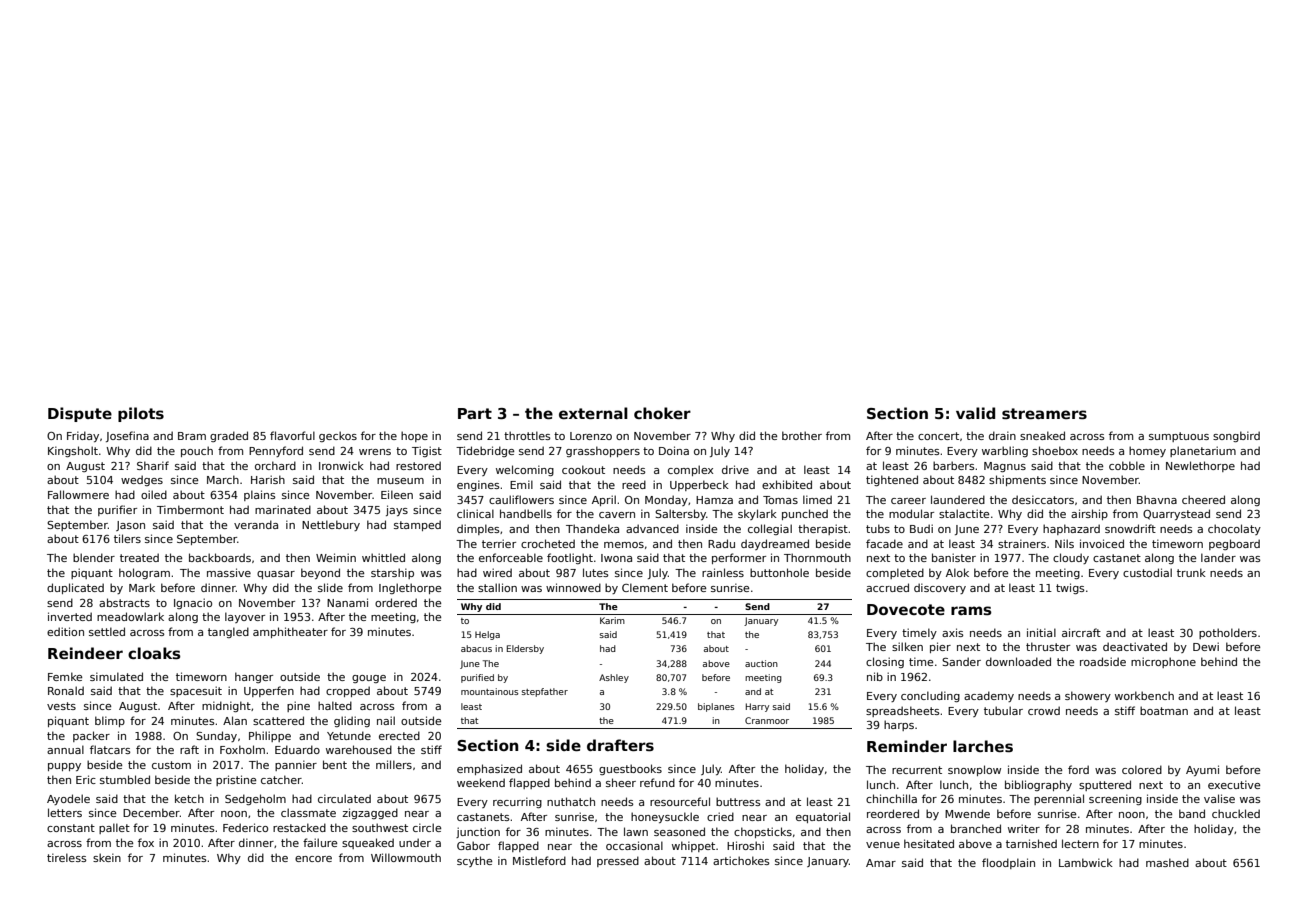  Describe the element at coordinates (767, 720) in the screenshot. I see `Cranmoor` at that location.
